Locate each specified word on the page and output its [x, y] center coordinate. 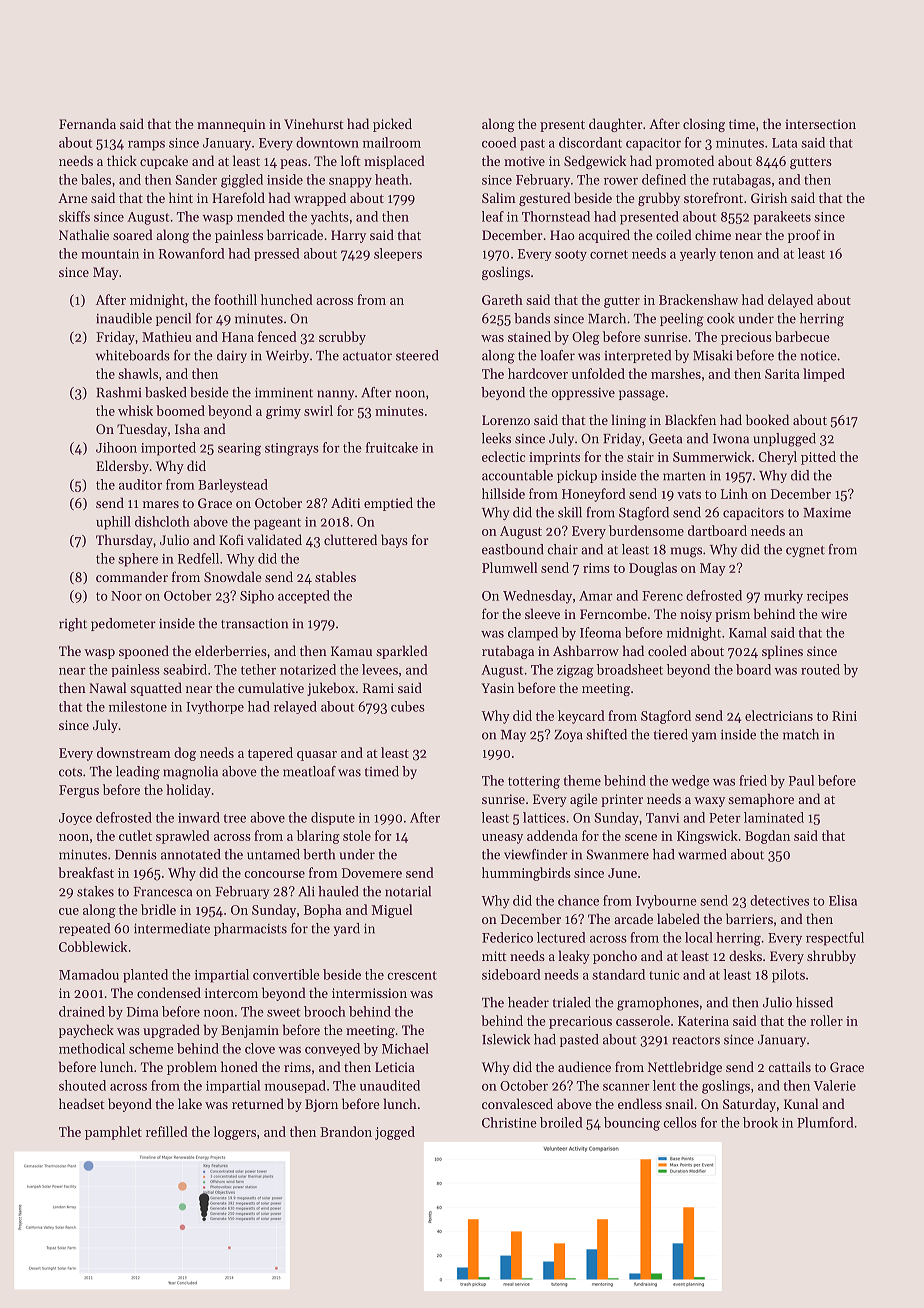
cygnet [805, 552]
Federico [507, 937]
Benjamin [250, 1031]
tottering [534, 782]
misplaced [394, 162]
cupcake [164, 162]
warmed [702, 854]
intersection [820, 124]
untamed [273, 854]
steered [417, 355]
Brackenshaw [698, 299]
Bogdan [767, 837]
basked [165, 392]
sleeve [542, 613]
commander [132, 576]
